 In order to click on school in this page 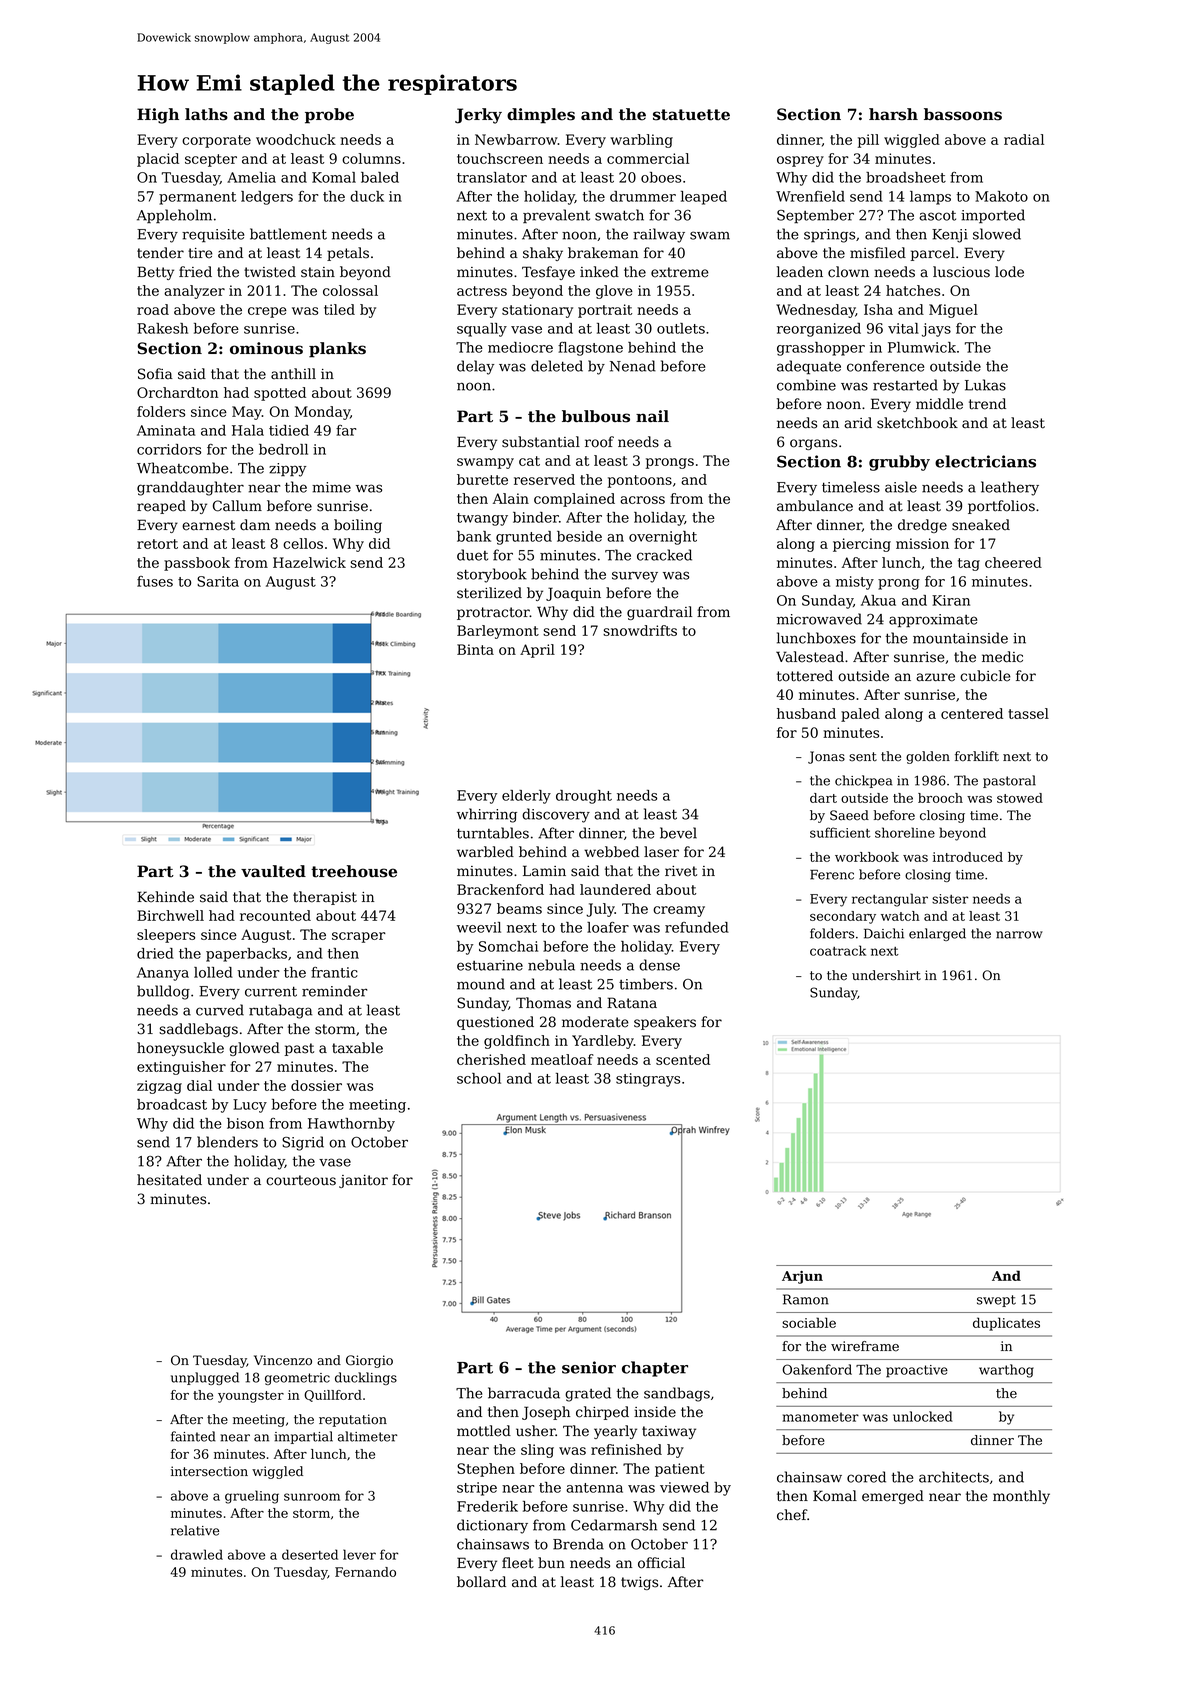, I will do `click(479, 1078)`.
